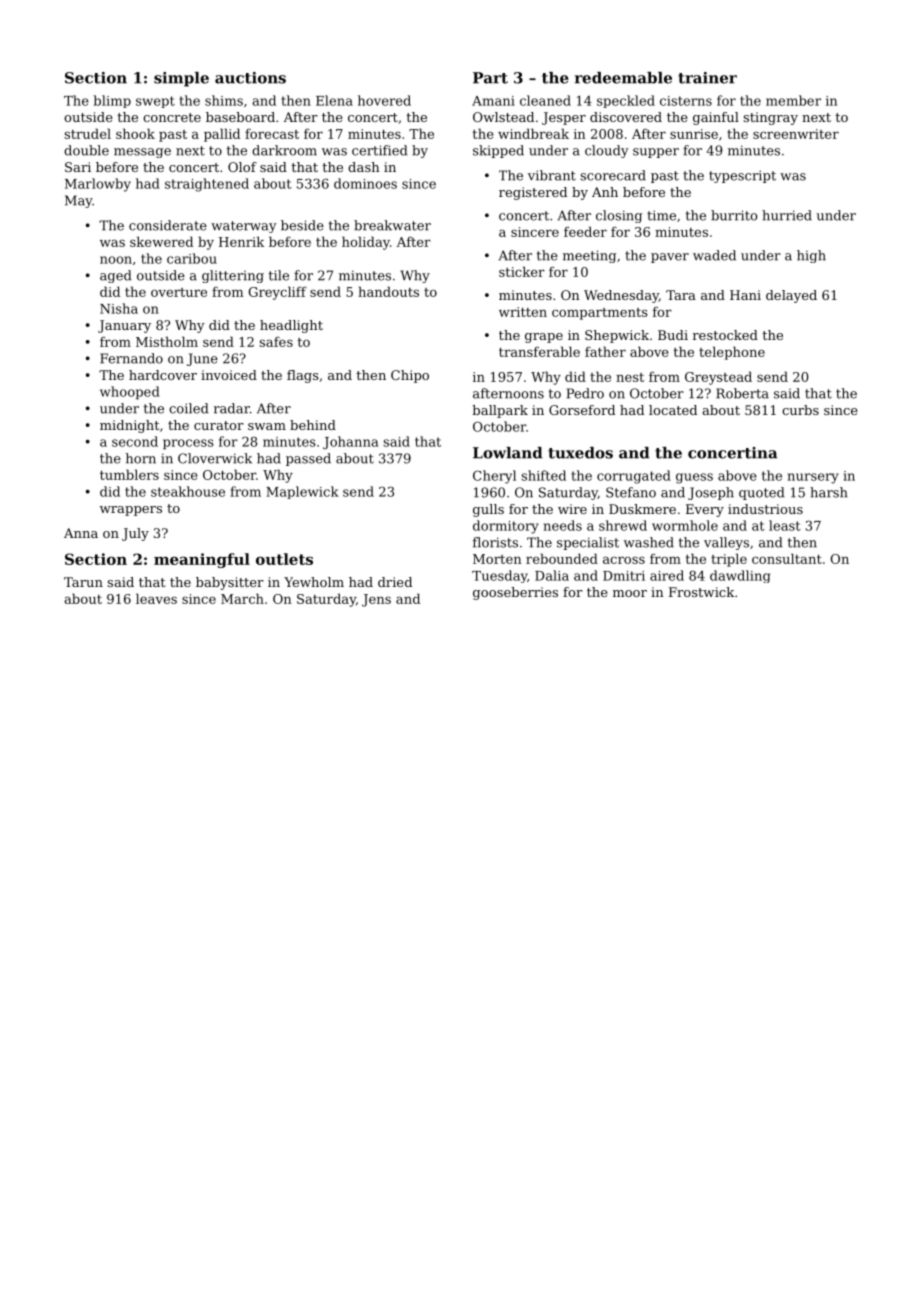  I want to click on Jesper, so click(564, 118).
